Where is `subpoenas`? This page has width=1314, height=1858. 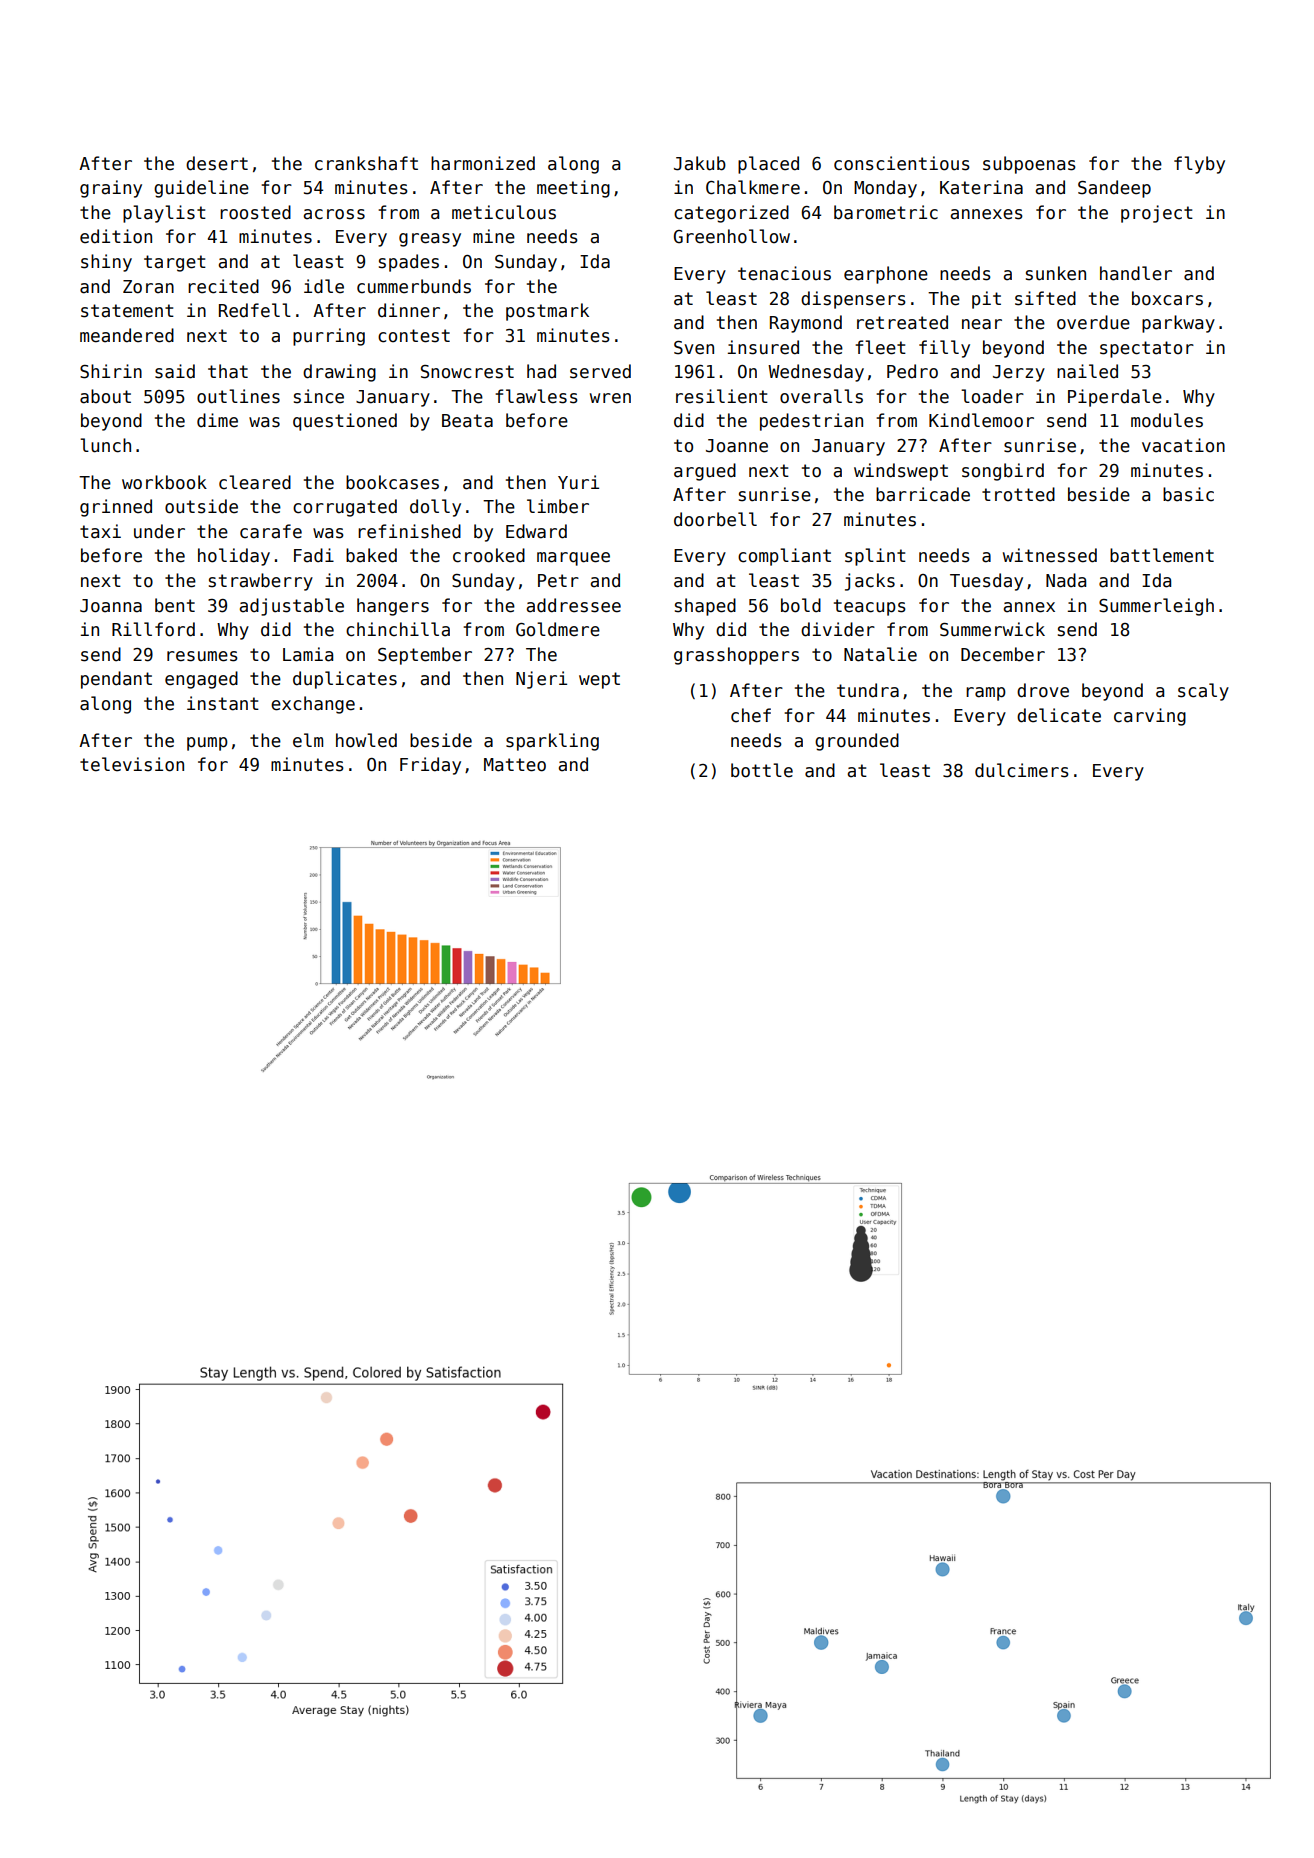
subpoenas is located at coordinates (1029, 165).
